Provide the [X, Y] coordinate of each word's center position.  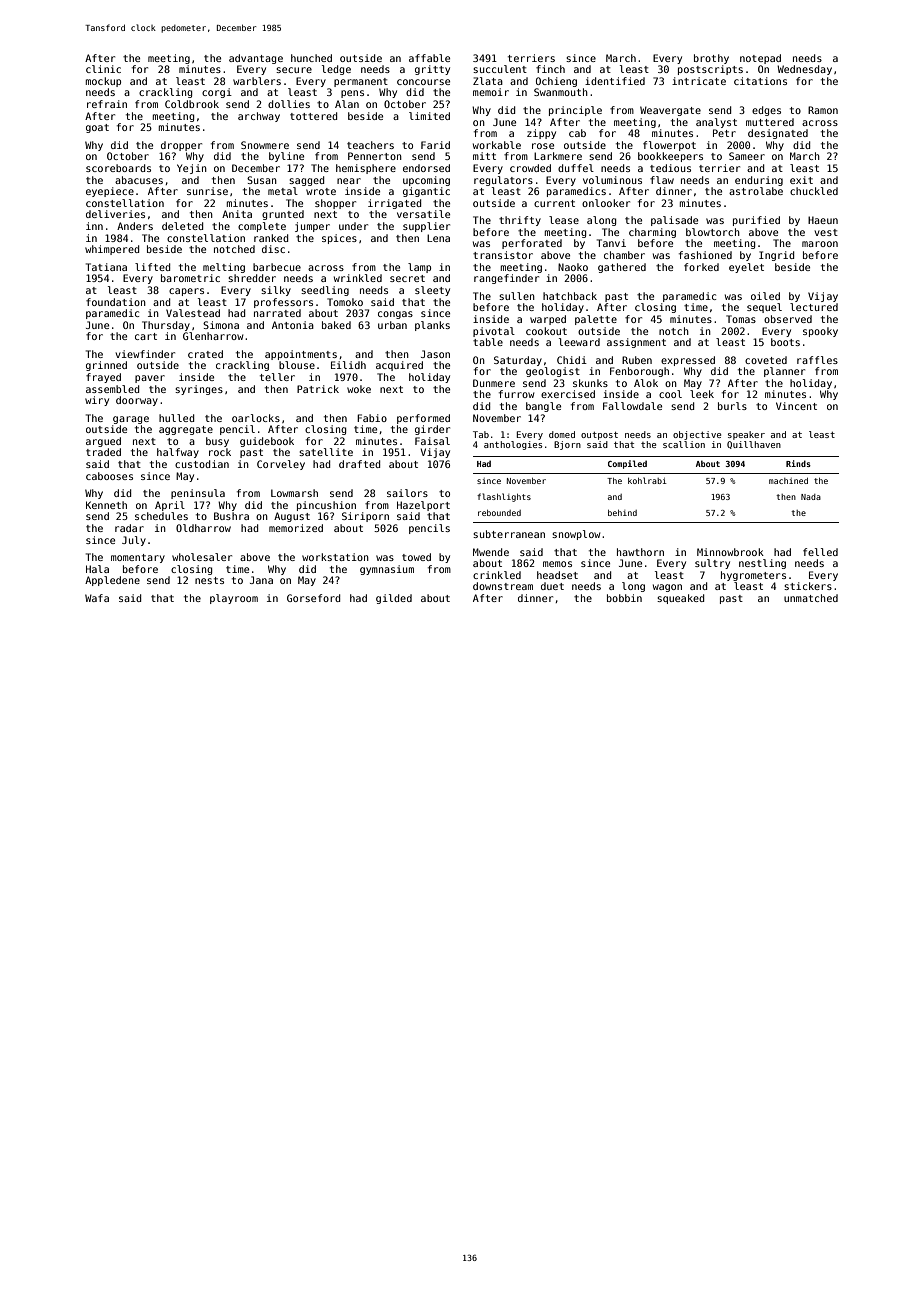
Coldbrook [192, 104]
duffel [576, 168]
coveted [766, 360]
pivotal [494, 332]
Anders [135, 226]
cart [146, 336]
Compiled [627, 464]
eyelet [746, 268]
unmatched [811, 598]
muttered [770, 122]
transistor [503, 255]
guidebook [267, 442]
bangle [543, 407]
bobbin [624, 598]
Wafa [97, 598]
